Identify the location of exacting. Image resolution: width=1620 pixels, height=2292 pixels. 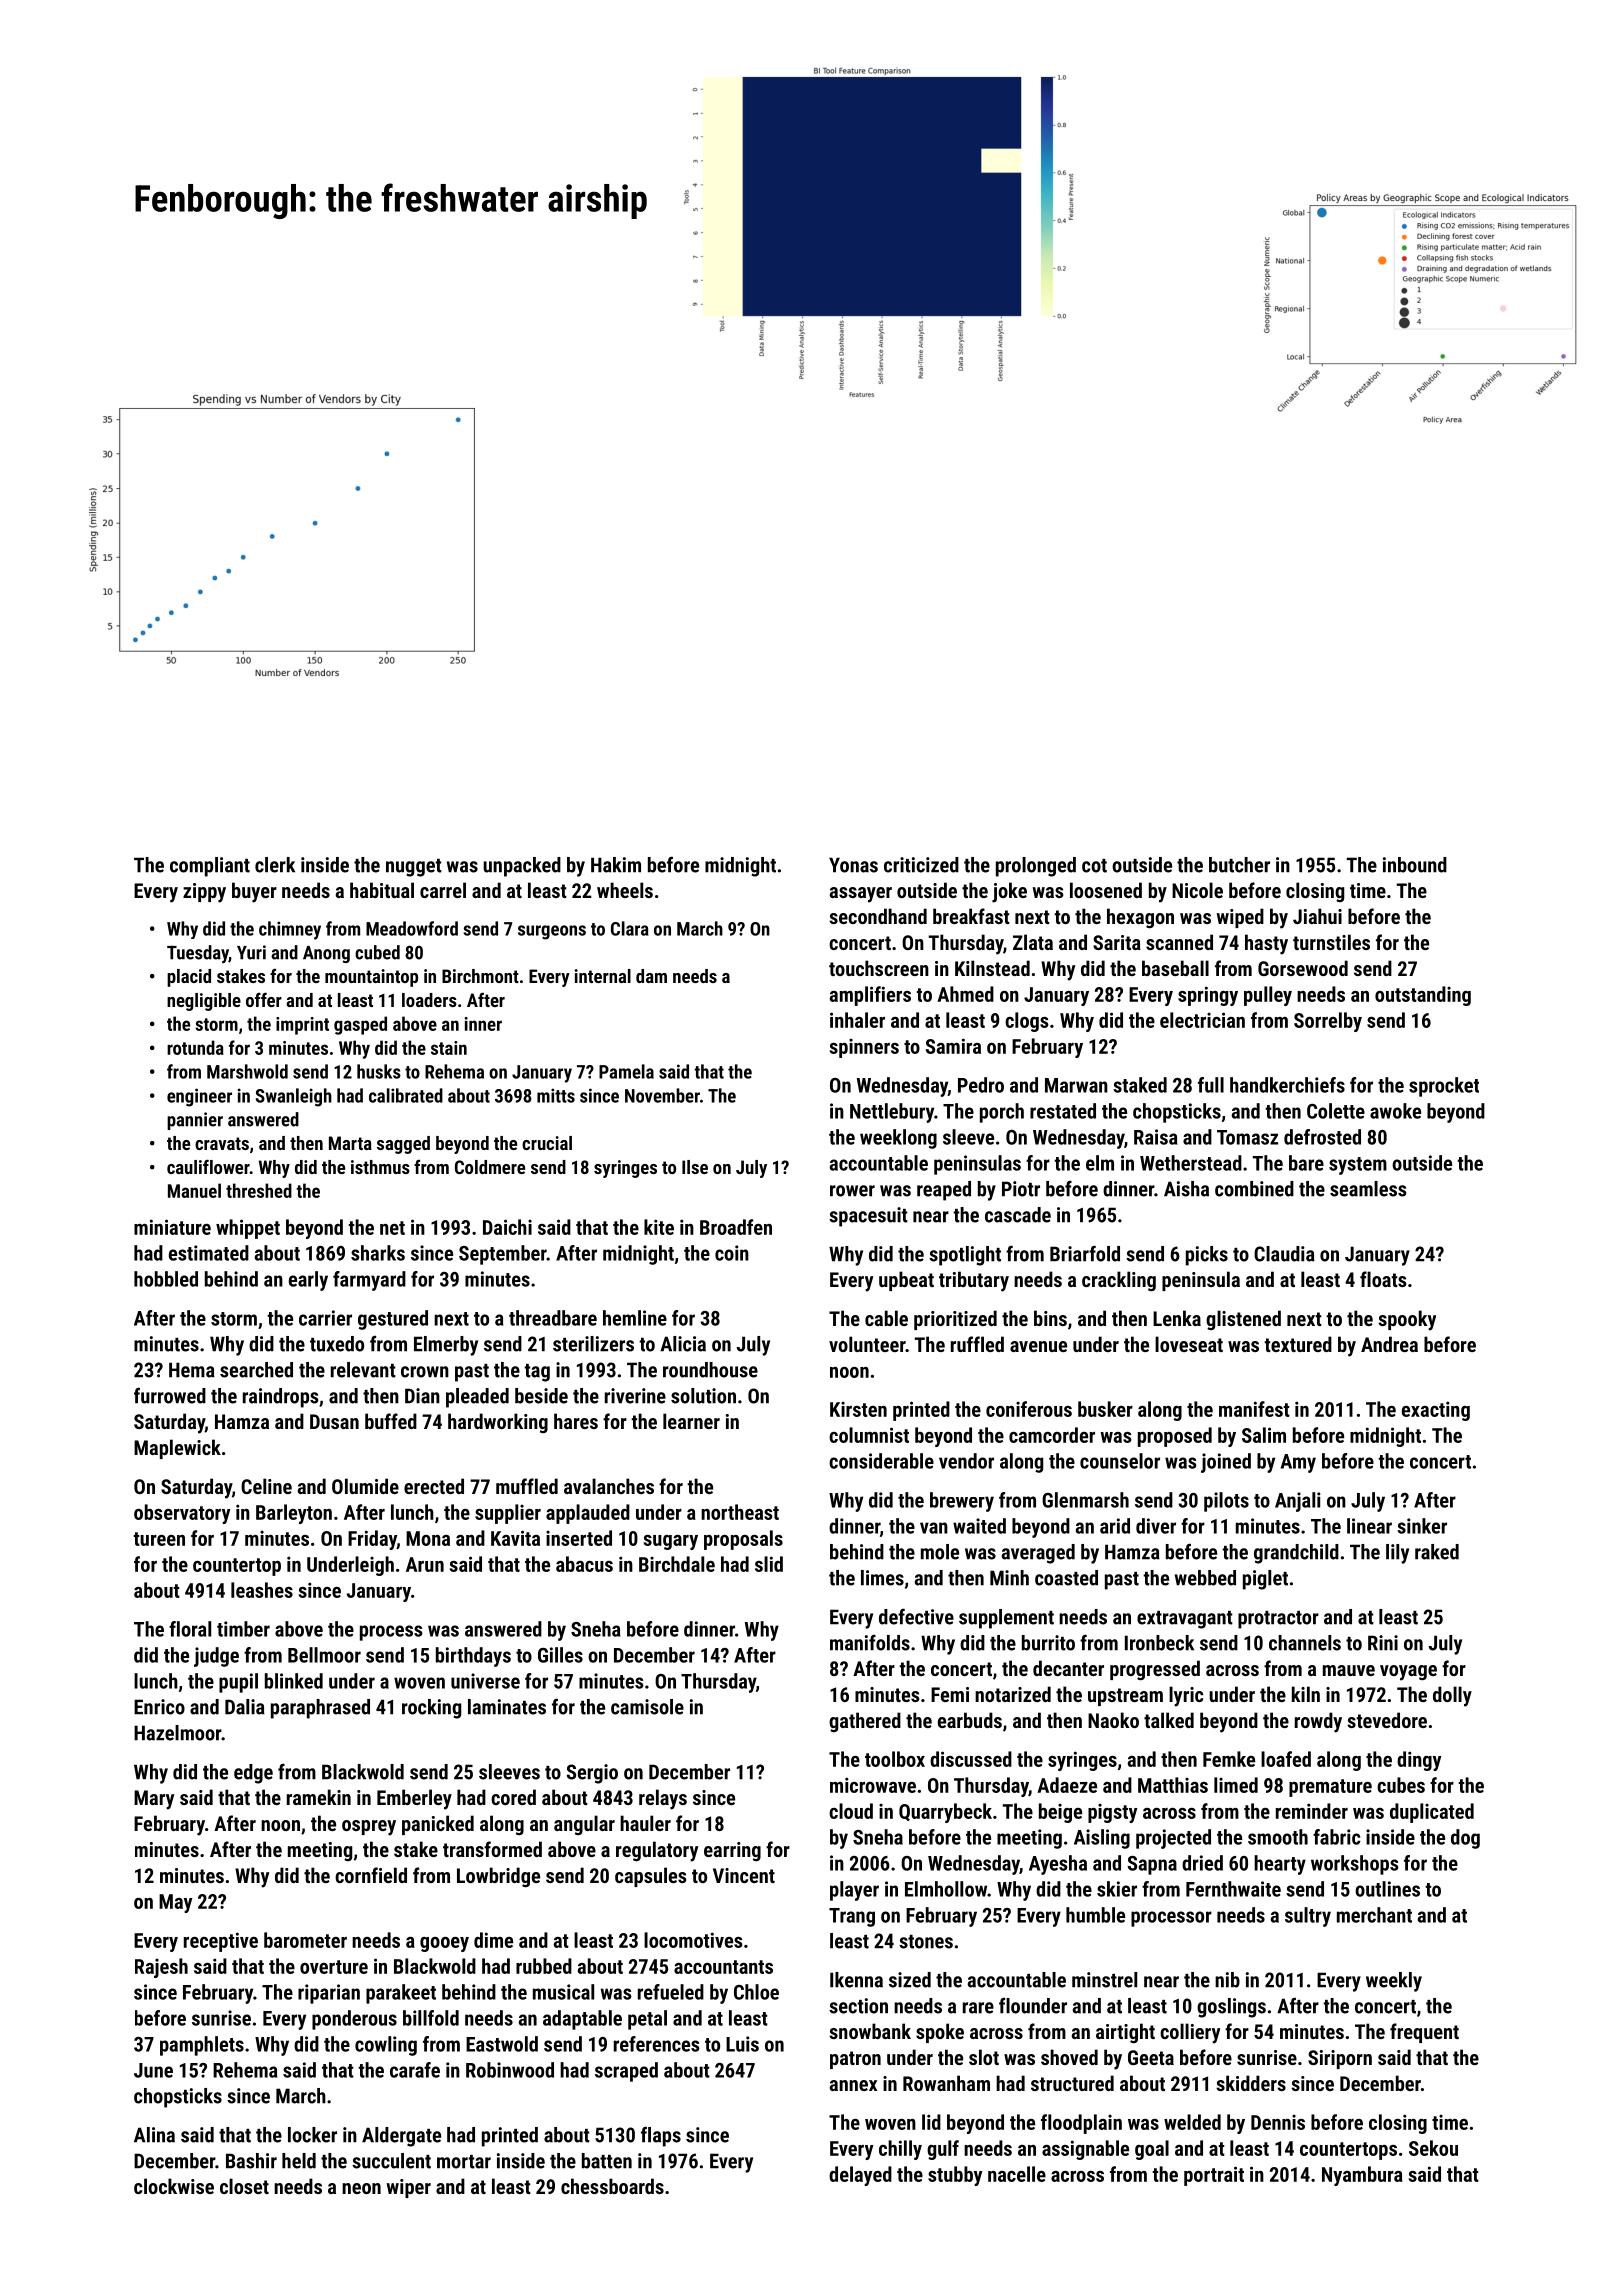
(1436, 1411).
